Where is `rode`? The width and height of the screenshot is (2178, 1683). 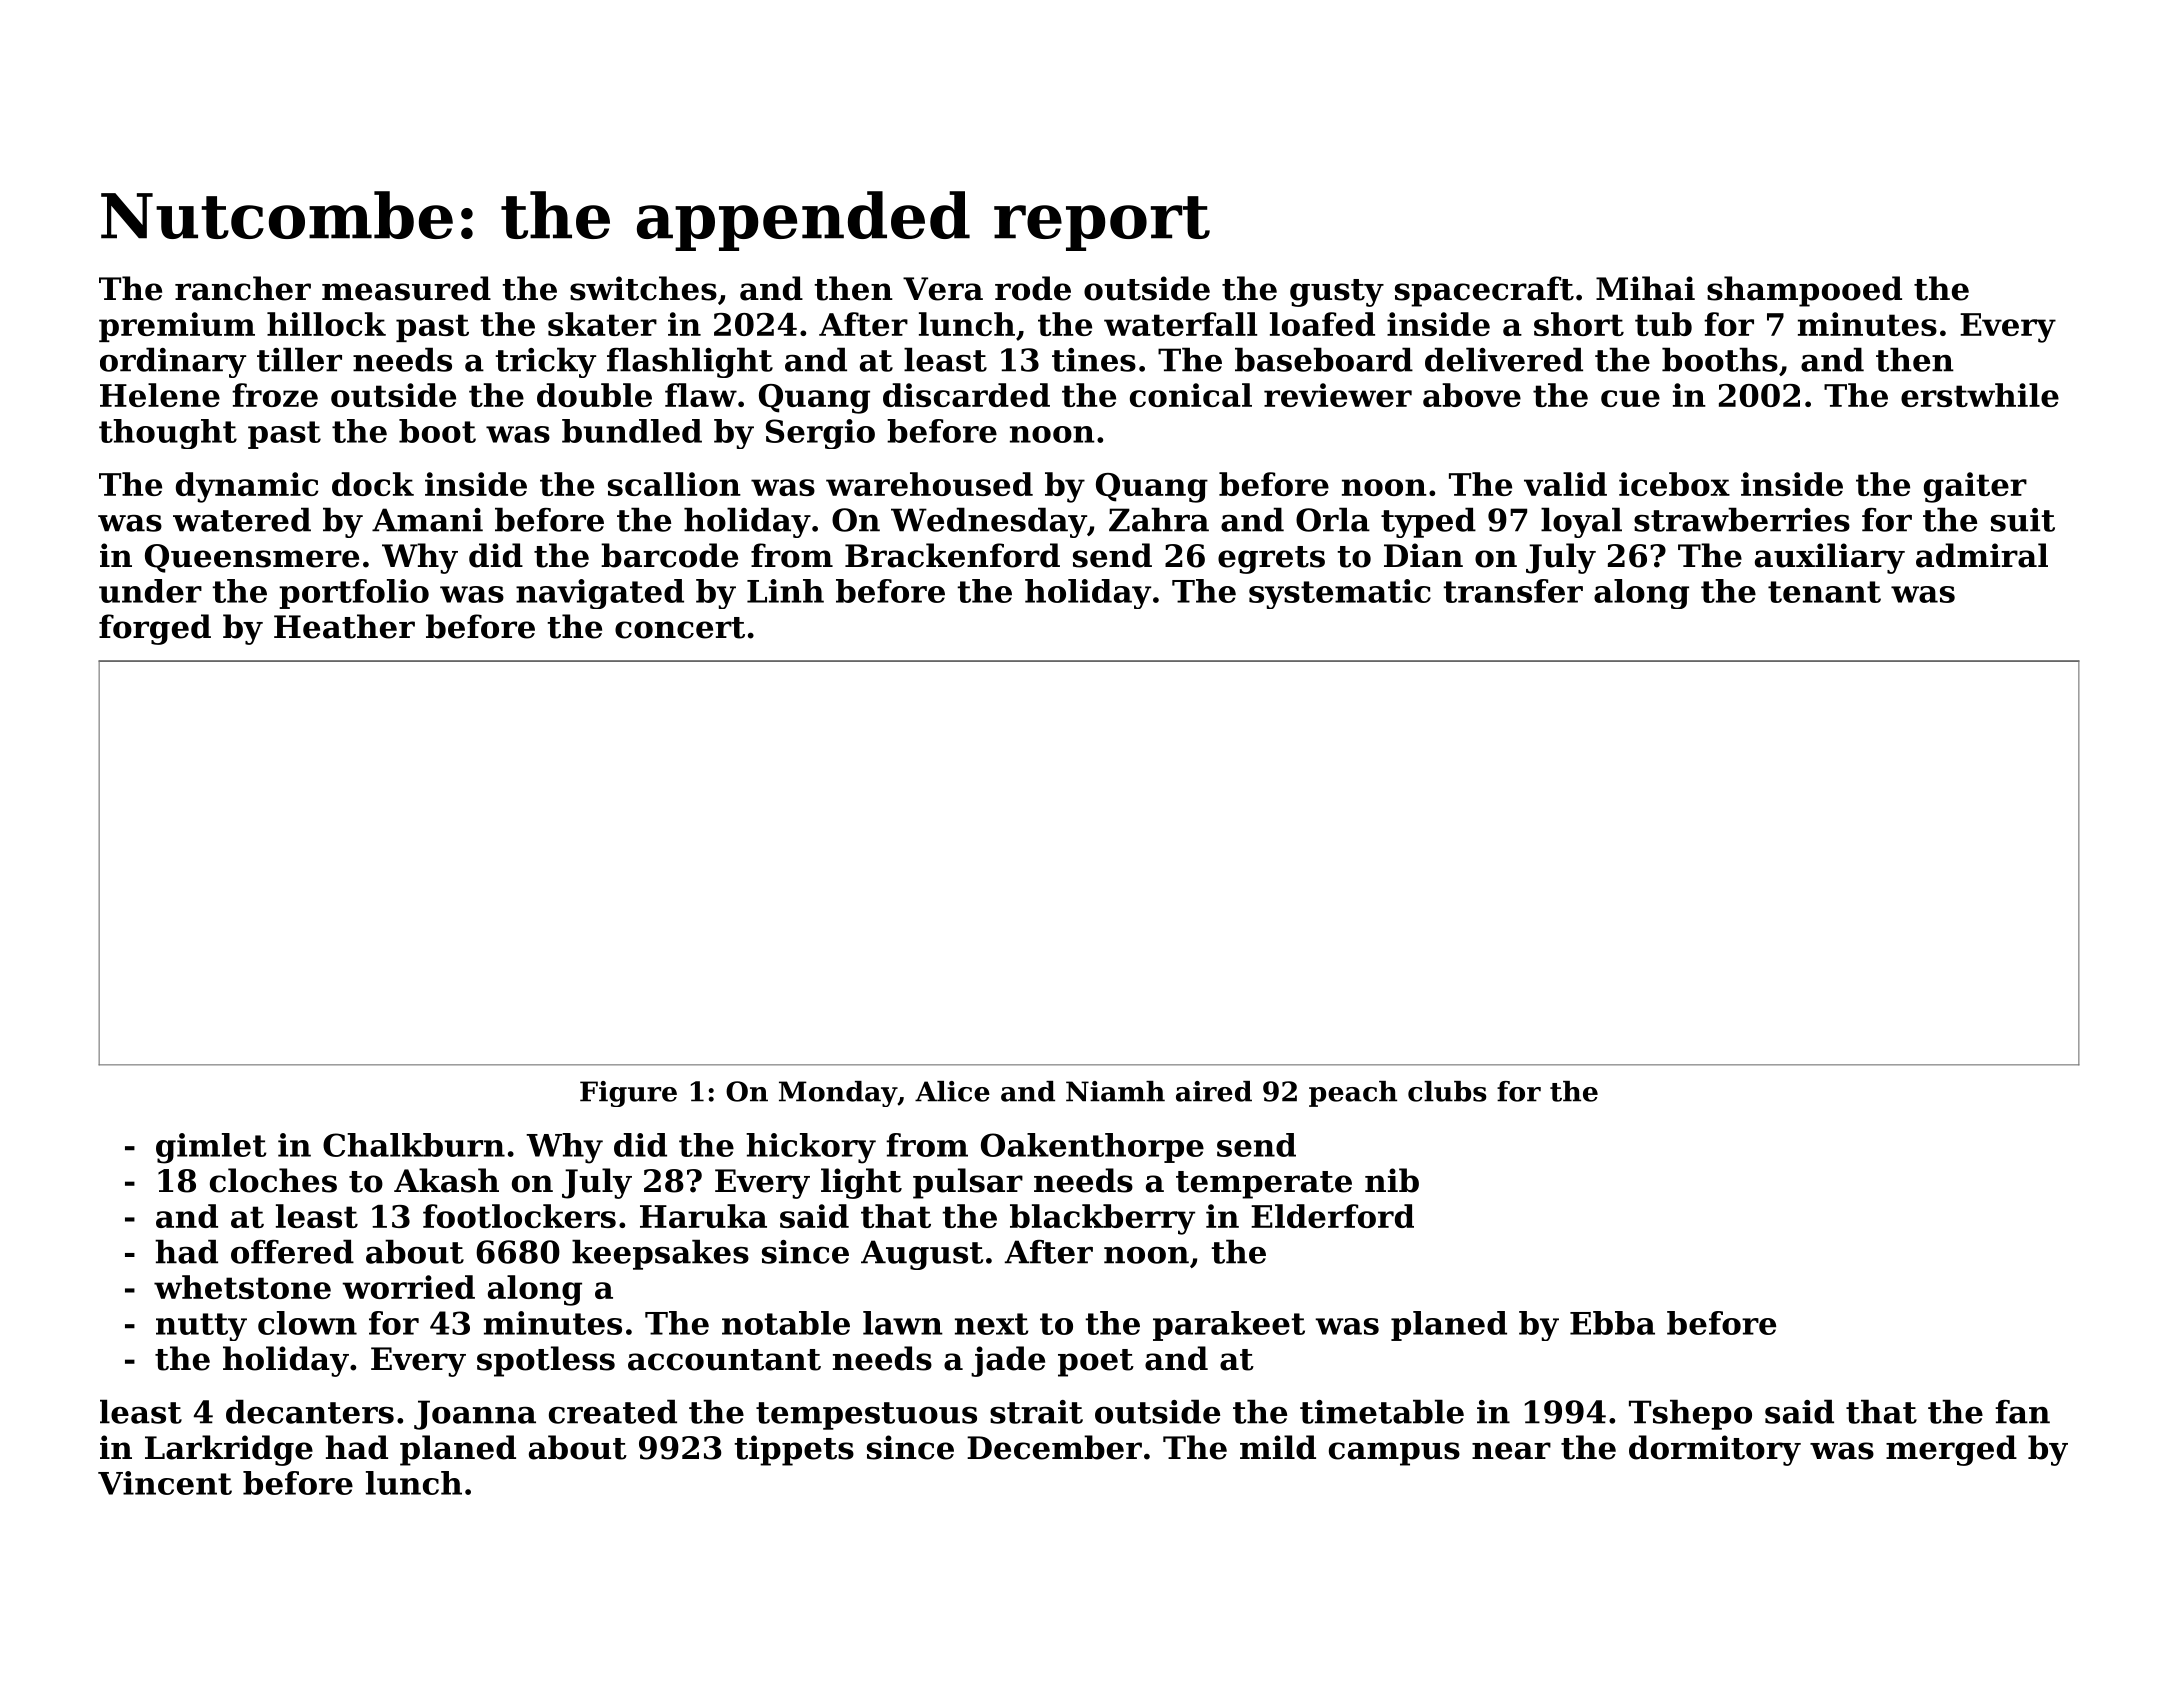 rode is located at coordinates (1033, 288).
